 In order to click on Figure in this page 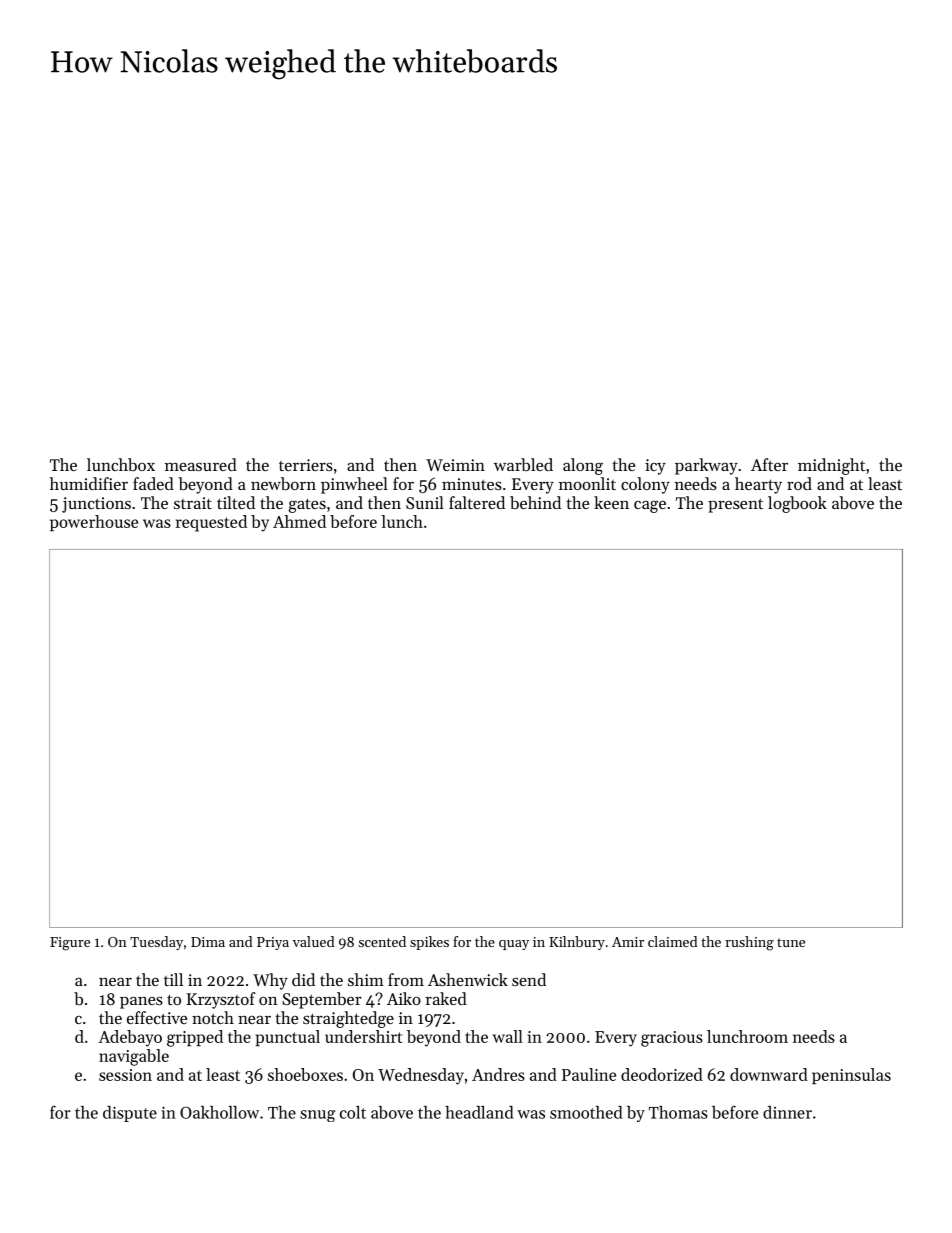, I will do `click(70, 944)`.
